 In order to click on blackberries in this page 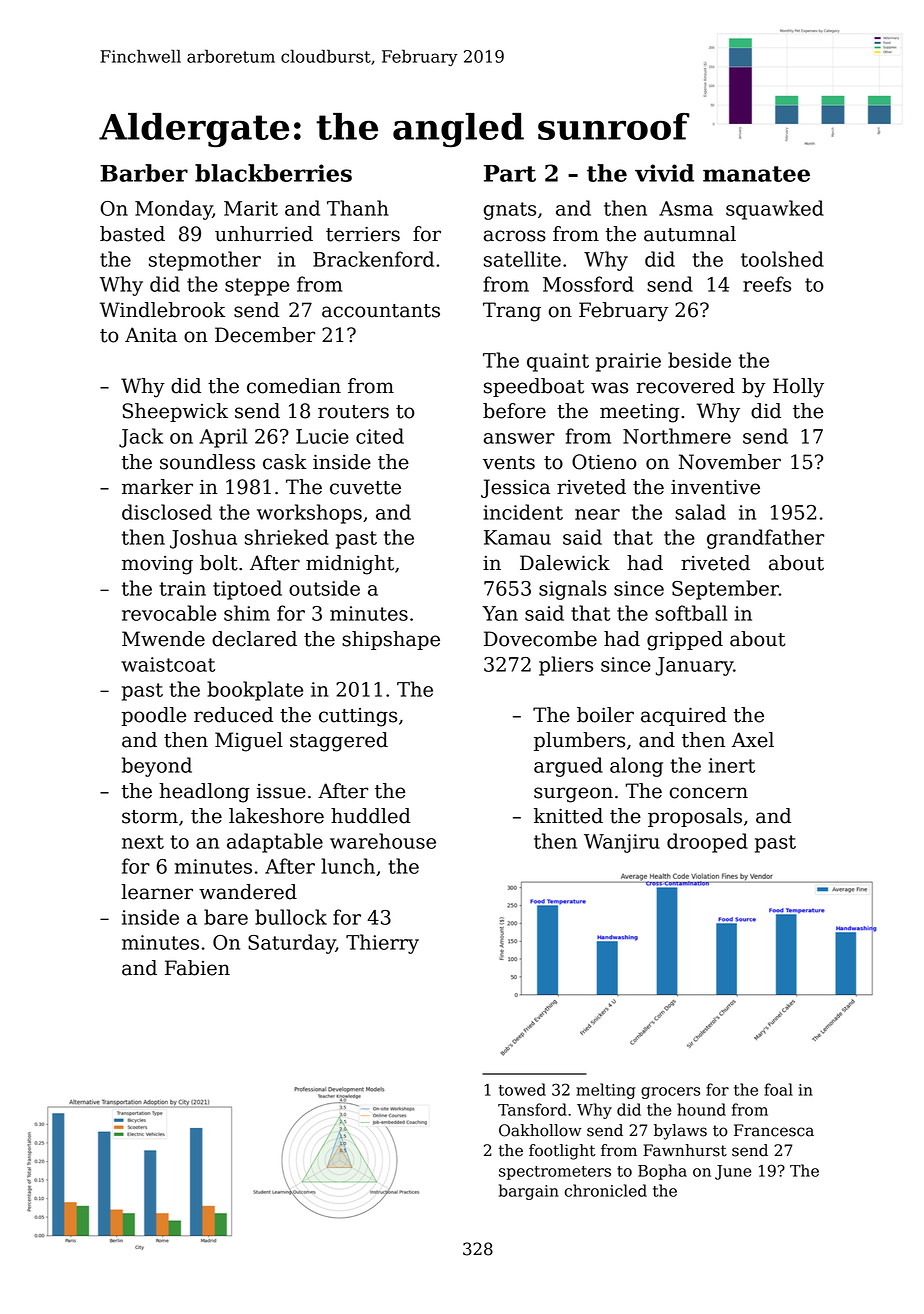, I will do `click(273, 173)`.
